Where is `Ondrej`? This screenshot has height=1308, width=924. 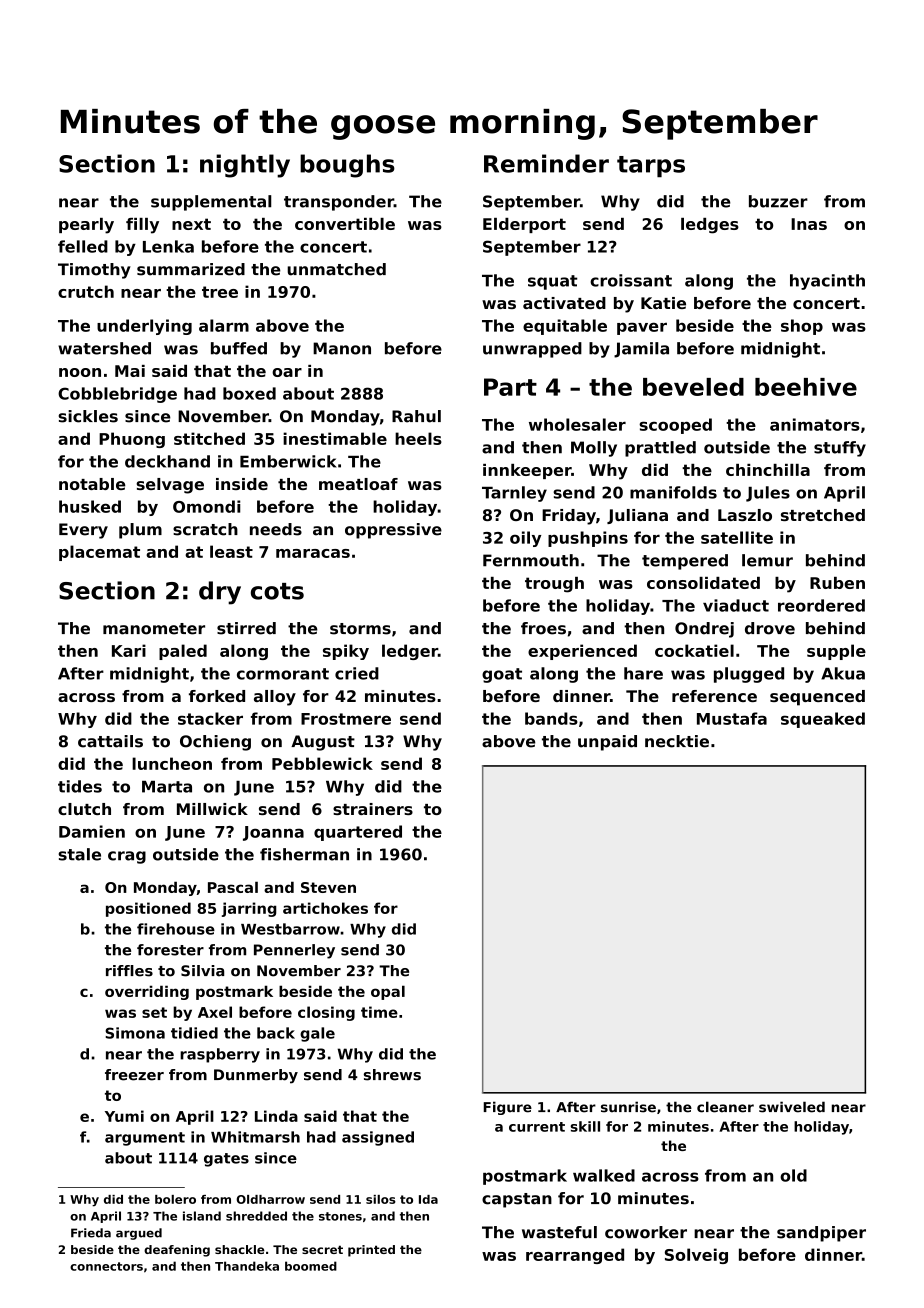 Ondrej is located at coordinates (704, 630).
